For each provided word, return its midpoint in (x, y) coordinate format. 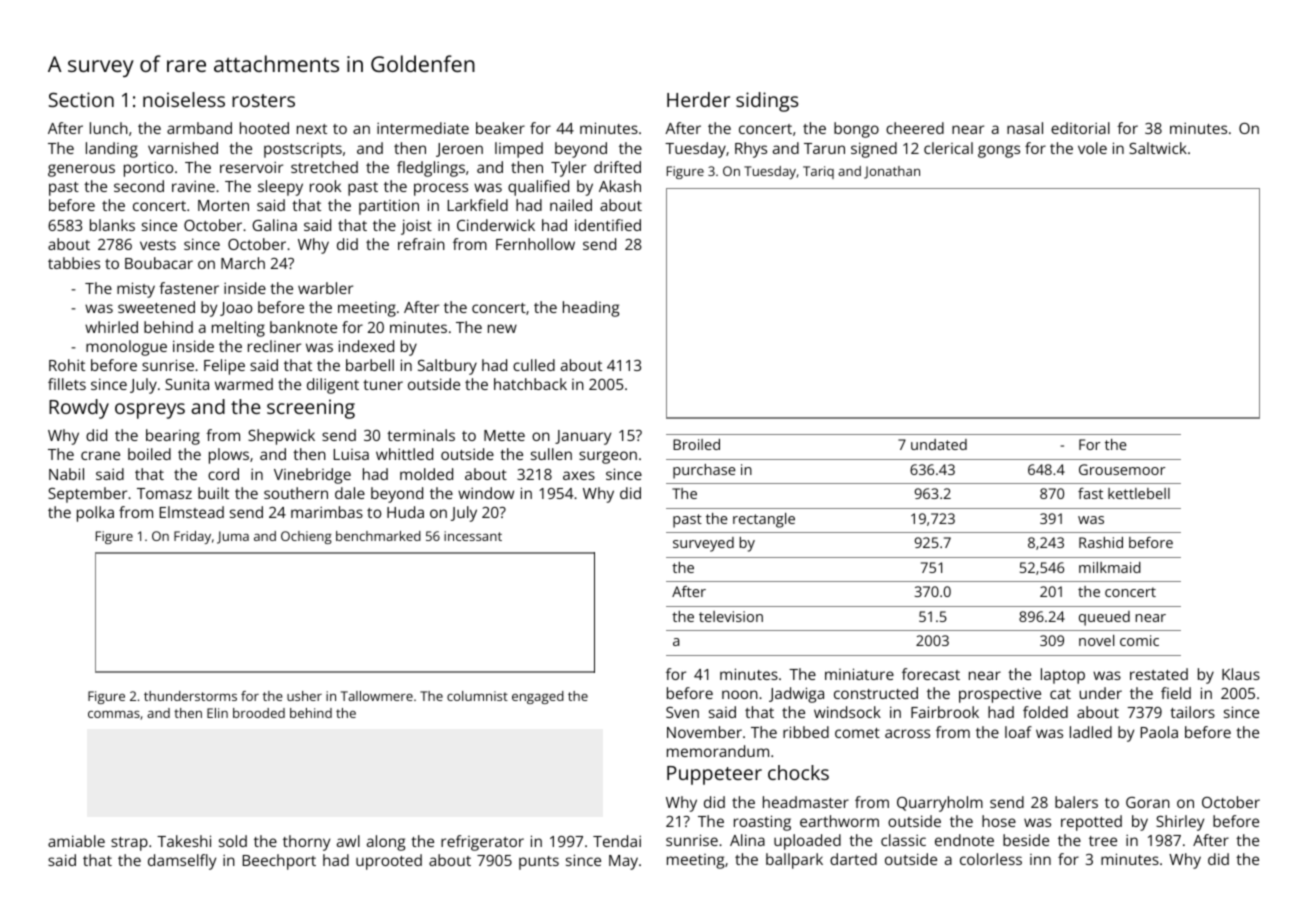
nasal (1025, 128)
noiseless (184, 99)
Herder (698, 99)
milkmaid (1110, 567)
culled (534, 365)
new (502, 328)
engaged (538, 697)
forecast (931, 674)
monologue (126, 348)
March (243, 263)
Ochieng (306, 537)
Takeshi (184, 841)
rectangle (764, 520)
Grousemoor (1122, 469)
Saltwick (1158, 148)
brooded (259, 713)
